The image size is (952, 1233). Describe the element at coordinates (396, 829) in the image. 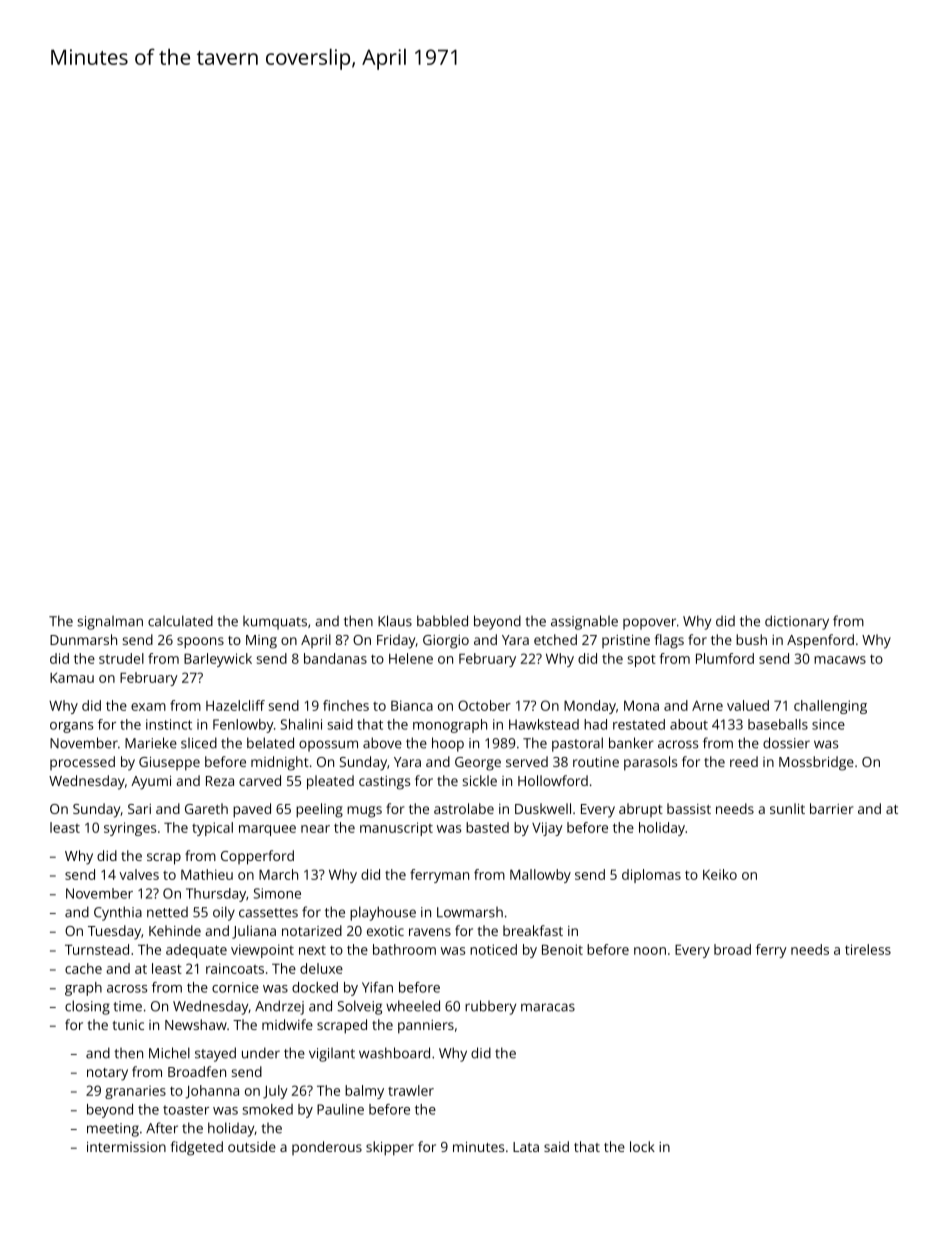

I see `manuscript` at that location.
